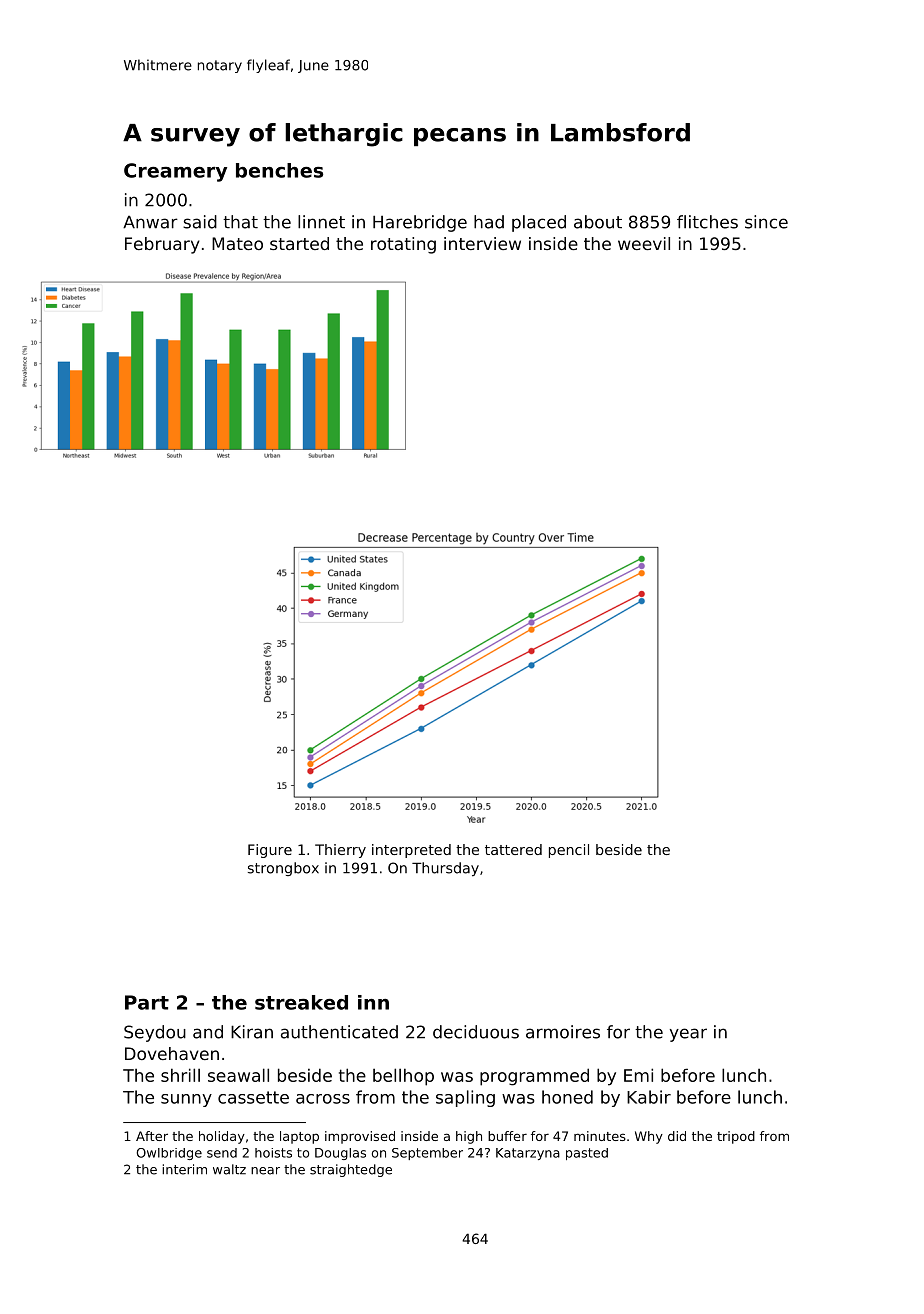 The width and height of the screenshot is (924, 1314). Describe the element at coordinates (403, 245) in the screenshot. I see `rotating` at that location.
